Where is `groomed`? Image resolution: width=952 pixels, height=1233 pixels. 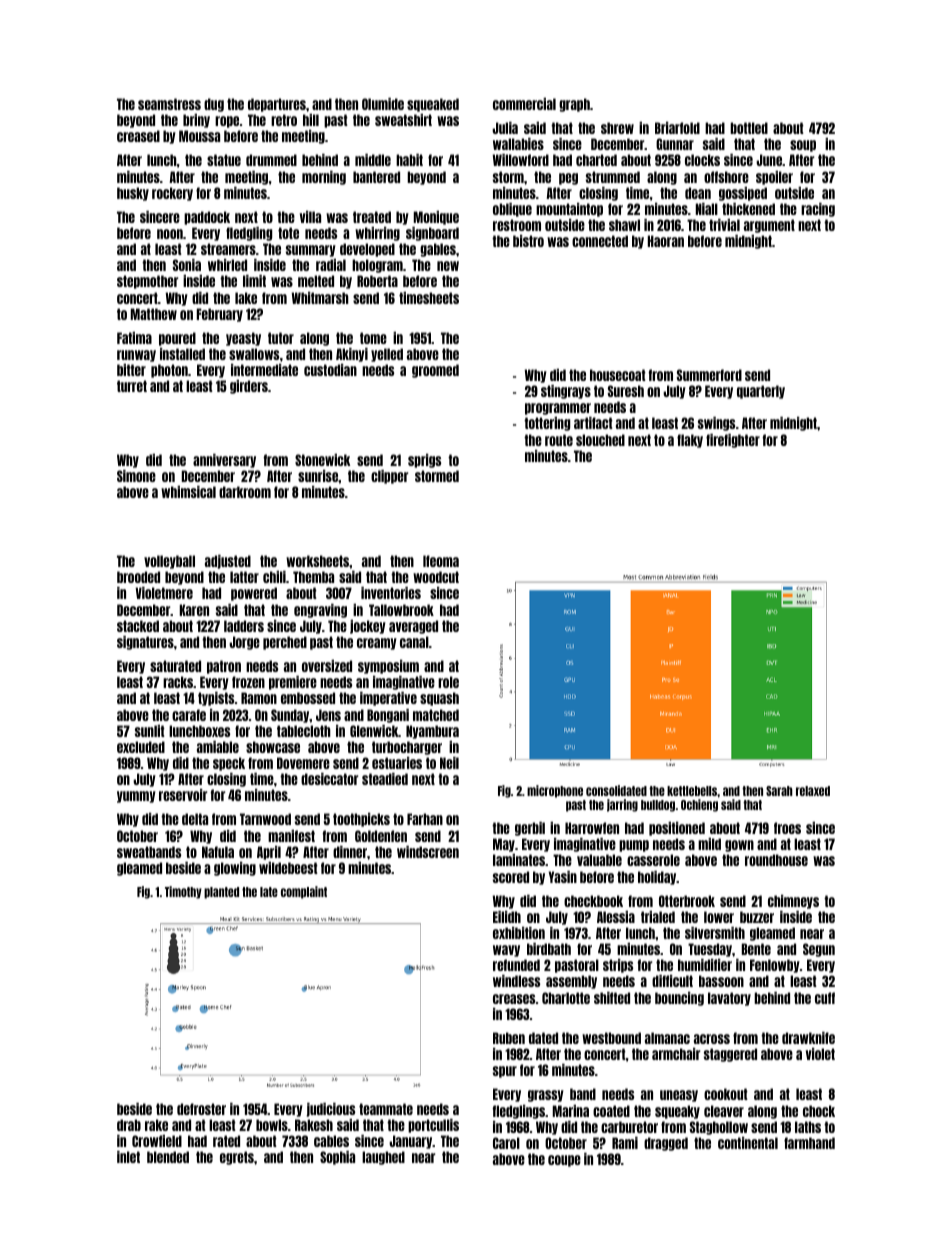
groomed is located at coordinates (435, 371).
